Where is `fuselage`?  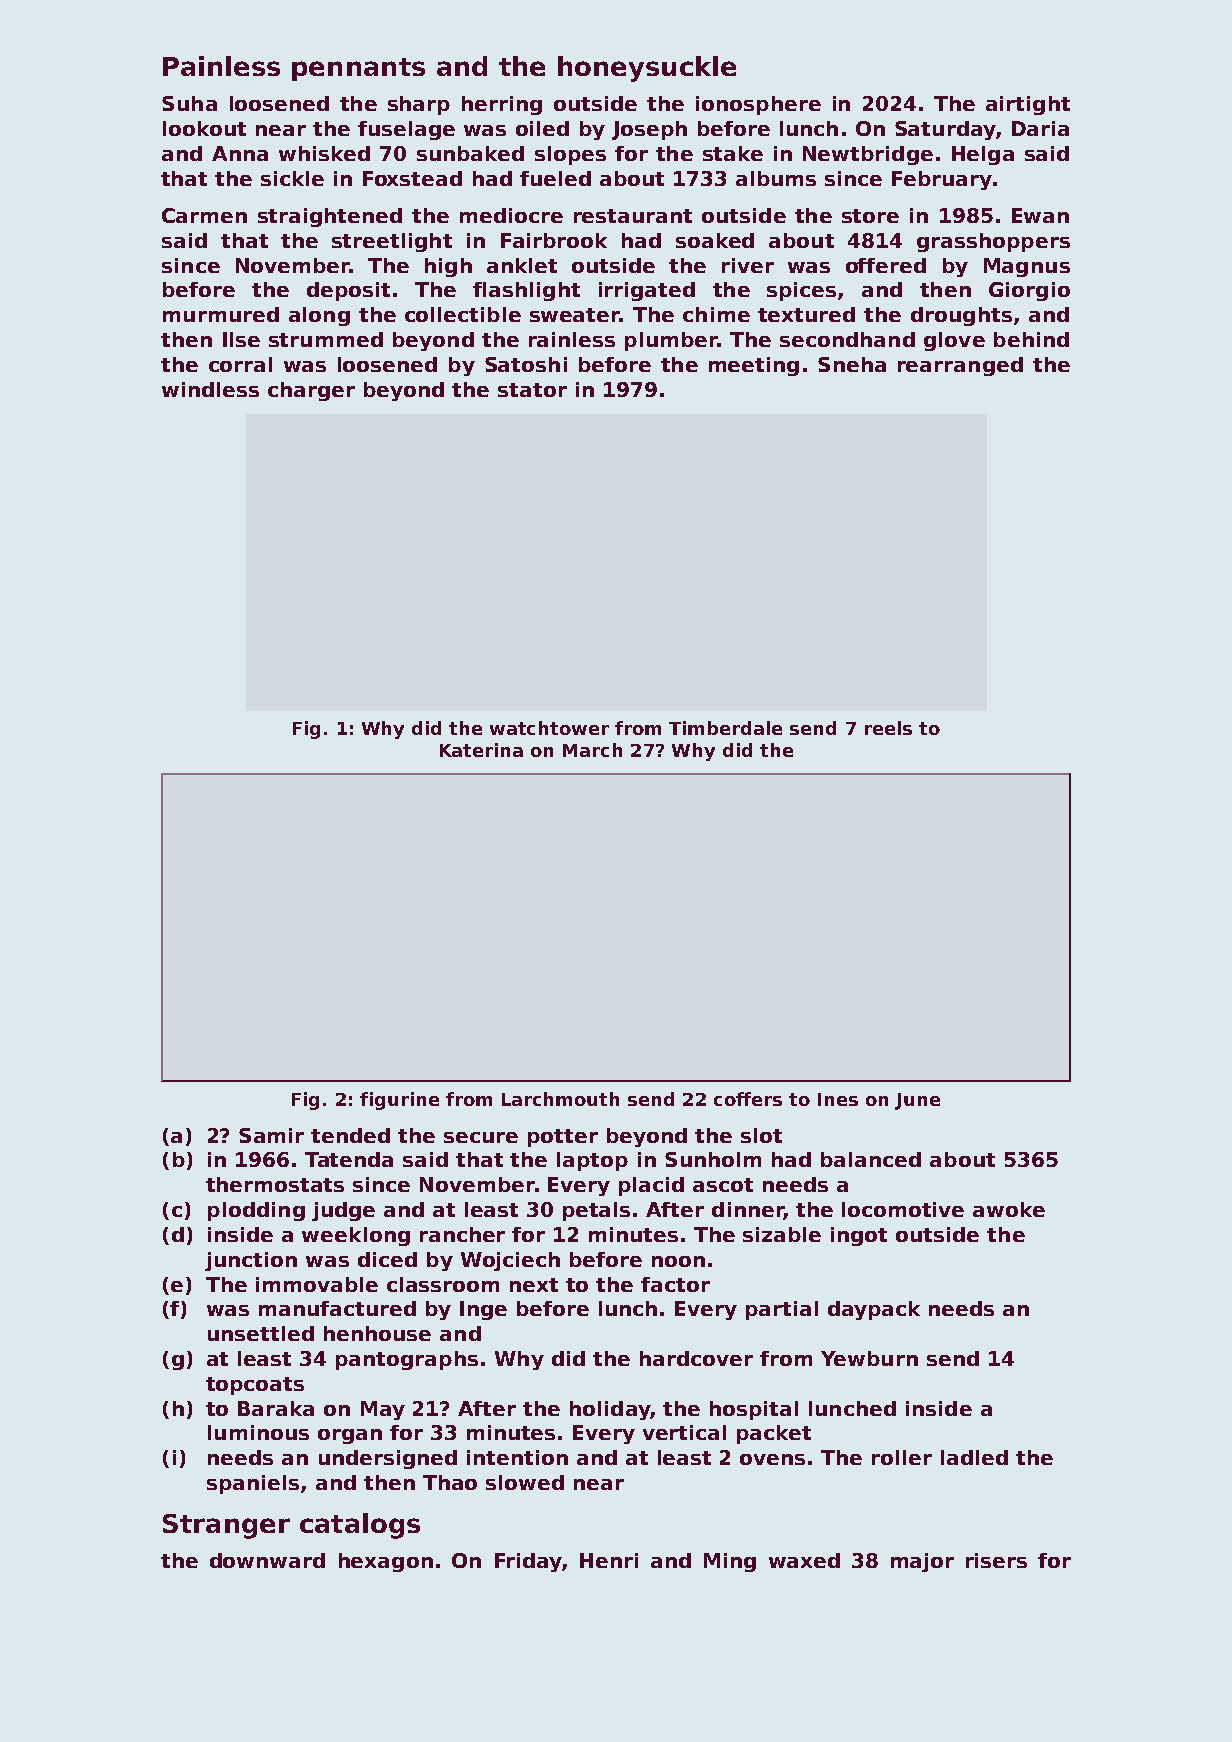 fuselage is located at coordinates (406, 130).
